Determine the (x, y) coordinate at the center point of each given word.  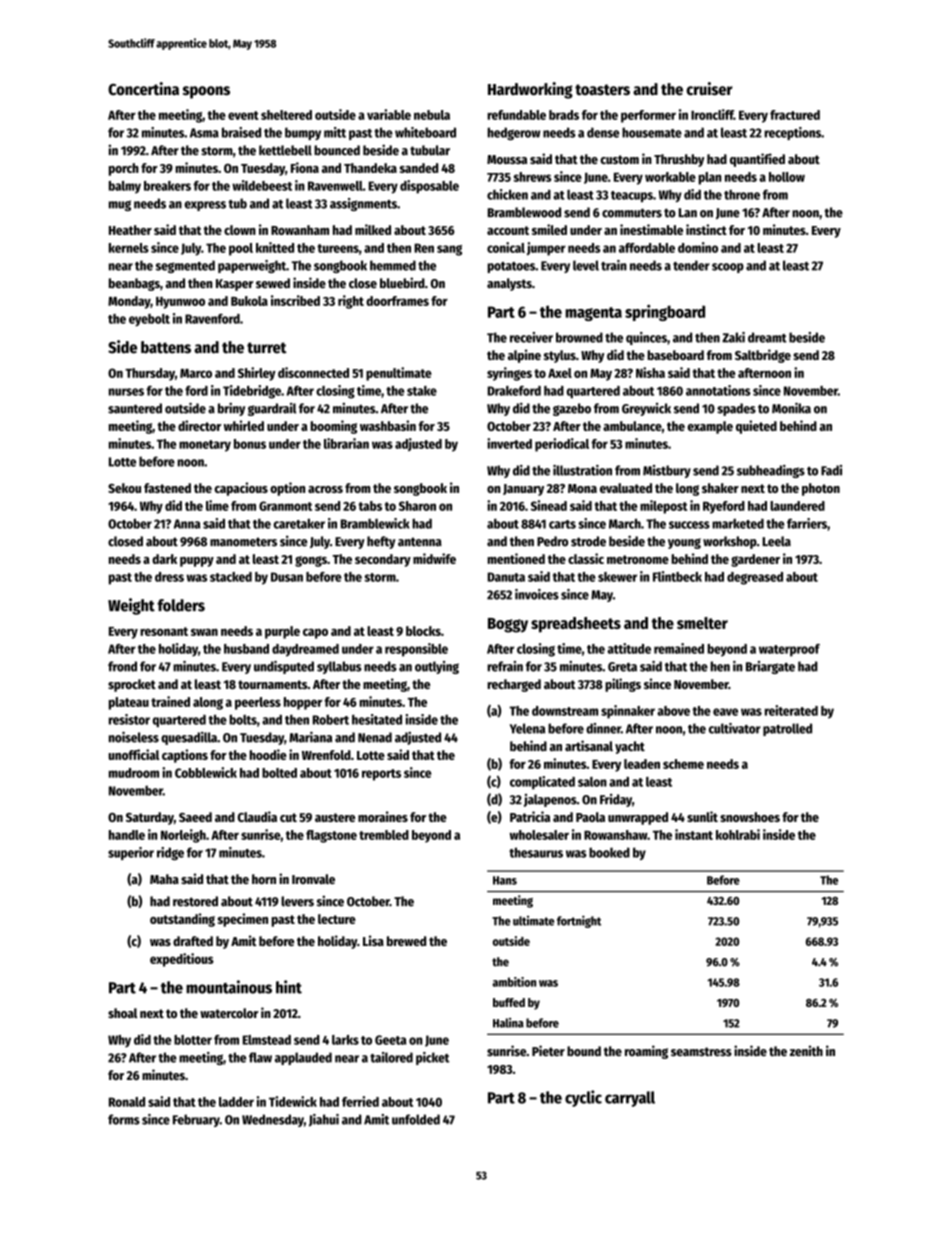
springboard (665, 312)
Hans (505, 880)
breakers (167, 186)
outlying (437, 667)
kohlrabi (738, 834)
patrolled (787, 729)
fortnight (579, 921)
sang (449, 250)
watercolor (229, 1013)
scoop (728, 268)
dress (169, 577)
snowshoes (750, 817)
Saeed (195, 817)
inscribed (295, 300)
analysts (509, 284)
